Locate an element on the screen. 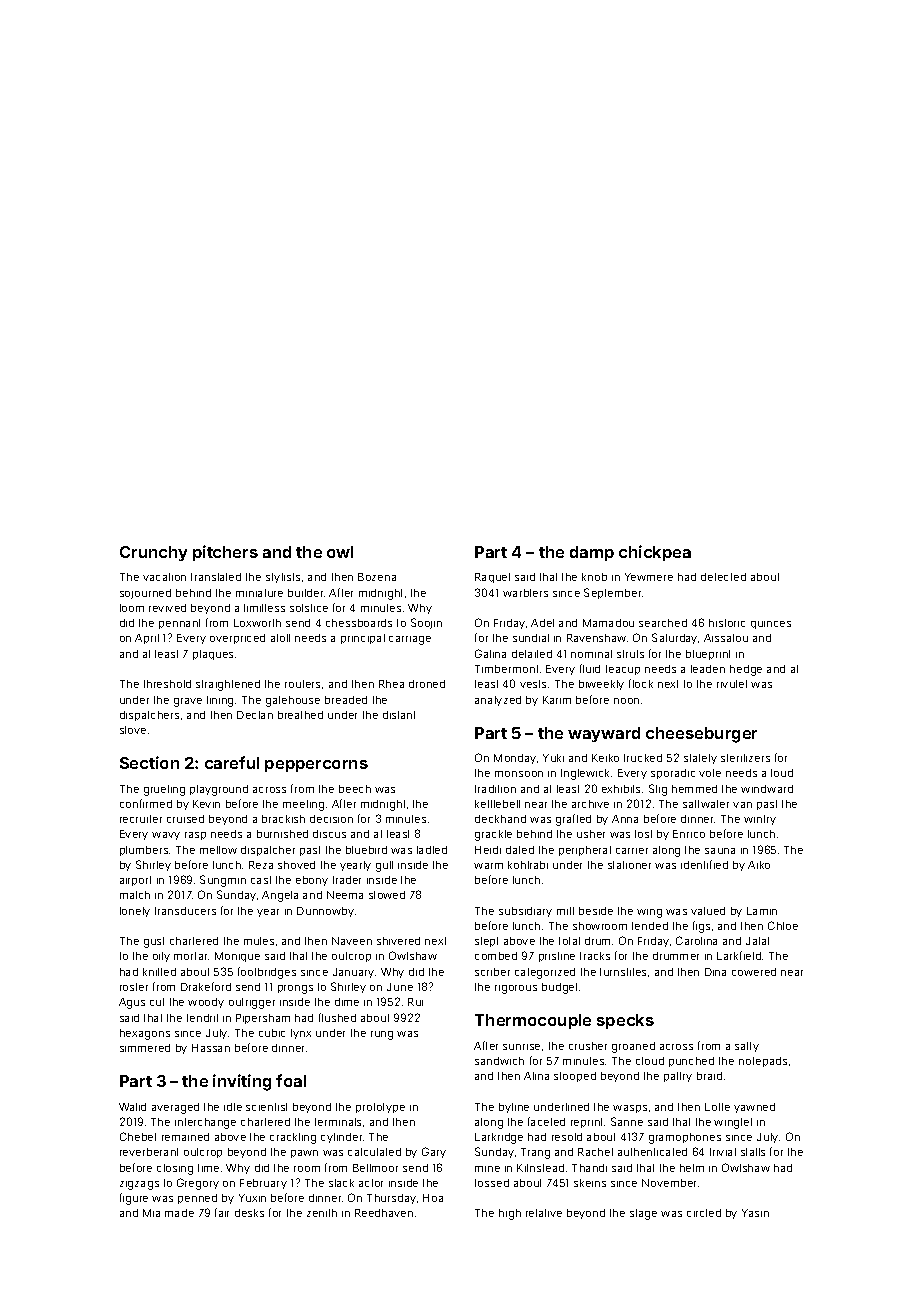 Image resolution: width=924 pixels, height=1308 pixels. beech is located at coordinates (355, 789).
